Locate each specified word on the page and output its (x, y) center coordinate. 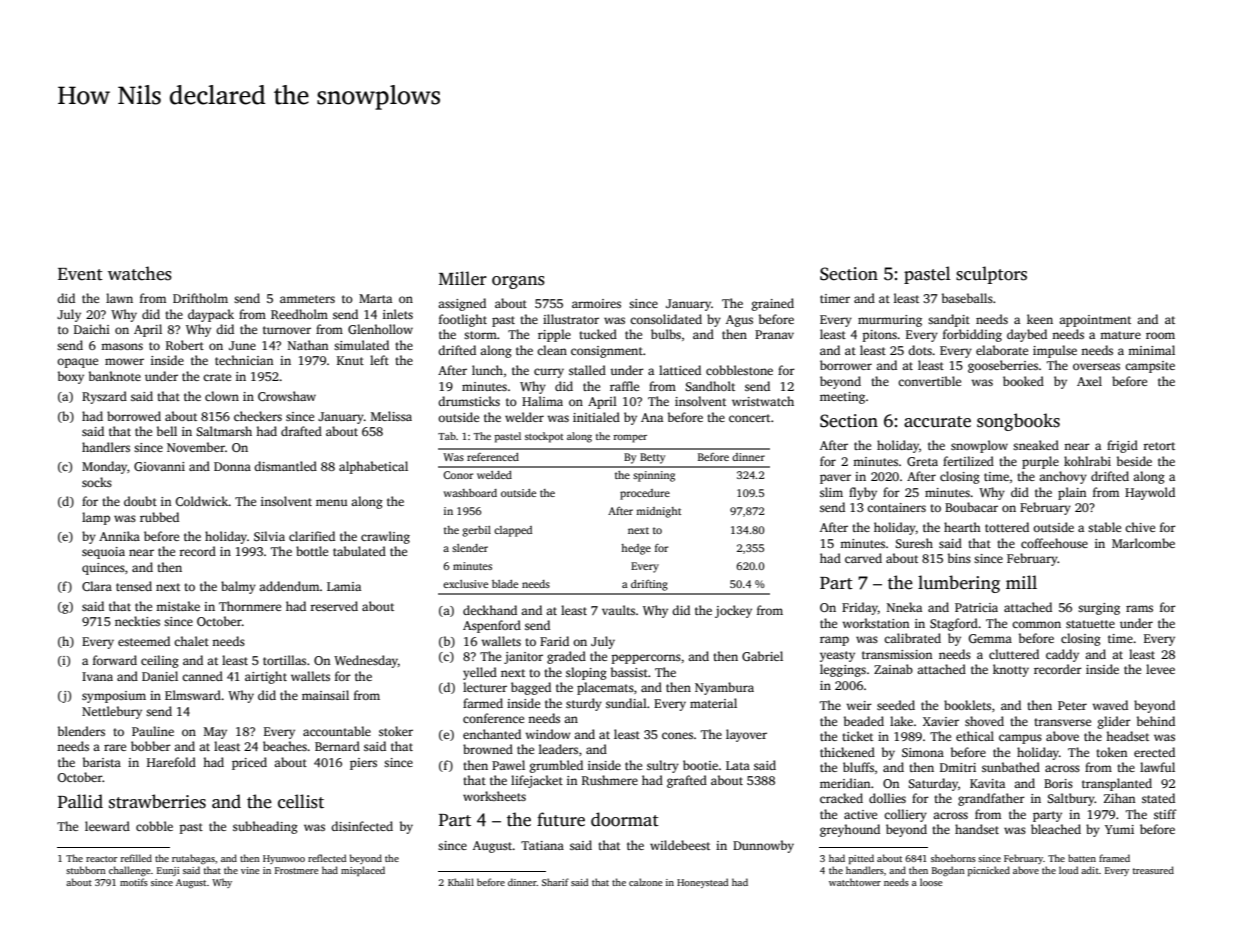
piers (363, 764)
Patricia (976, 607)
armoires (596, 303)
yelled (480, 673)
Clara (97, 586)
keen (1040, 319)
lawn (119, 298)
